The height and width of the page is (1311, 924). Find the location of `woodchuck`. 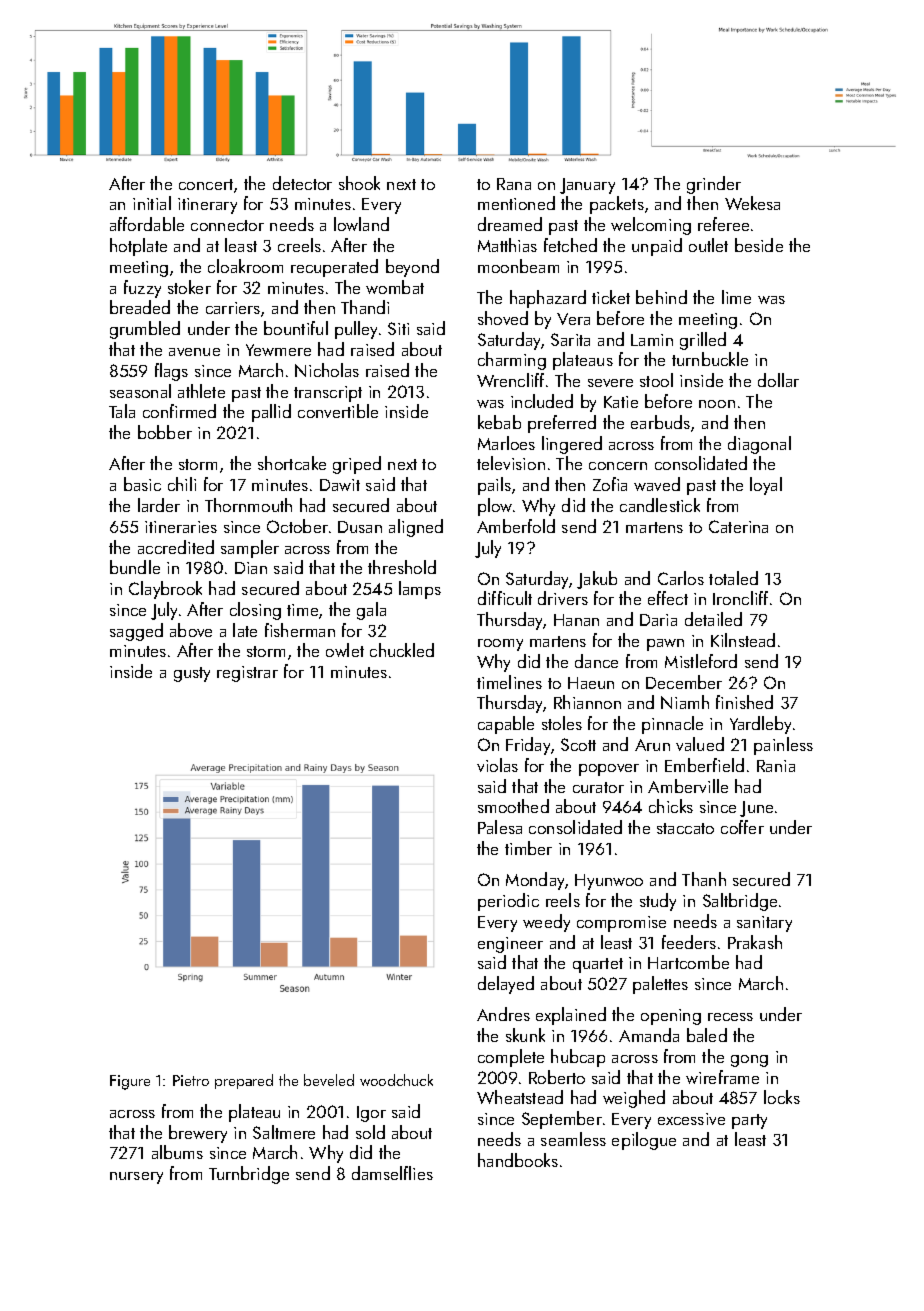

woodchuck is located at coordinates (396, 1080).
